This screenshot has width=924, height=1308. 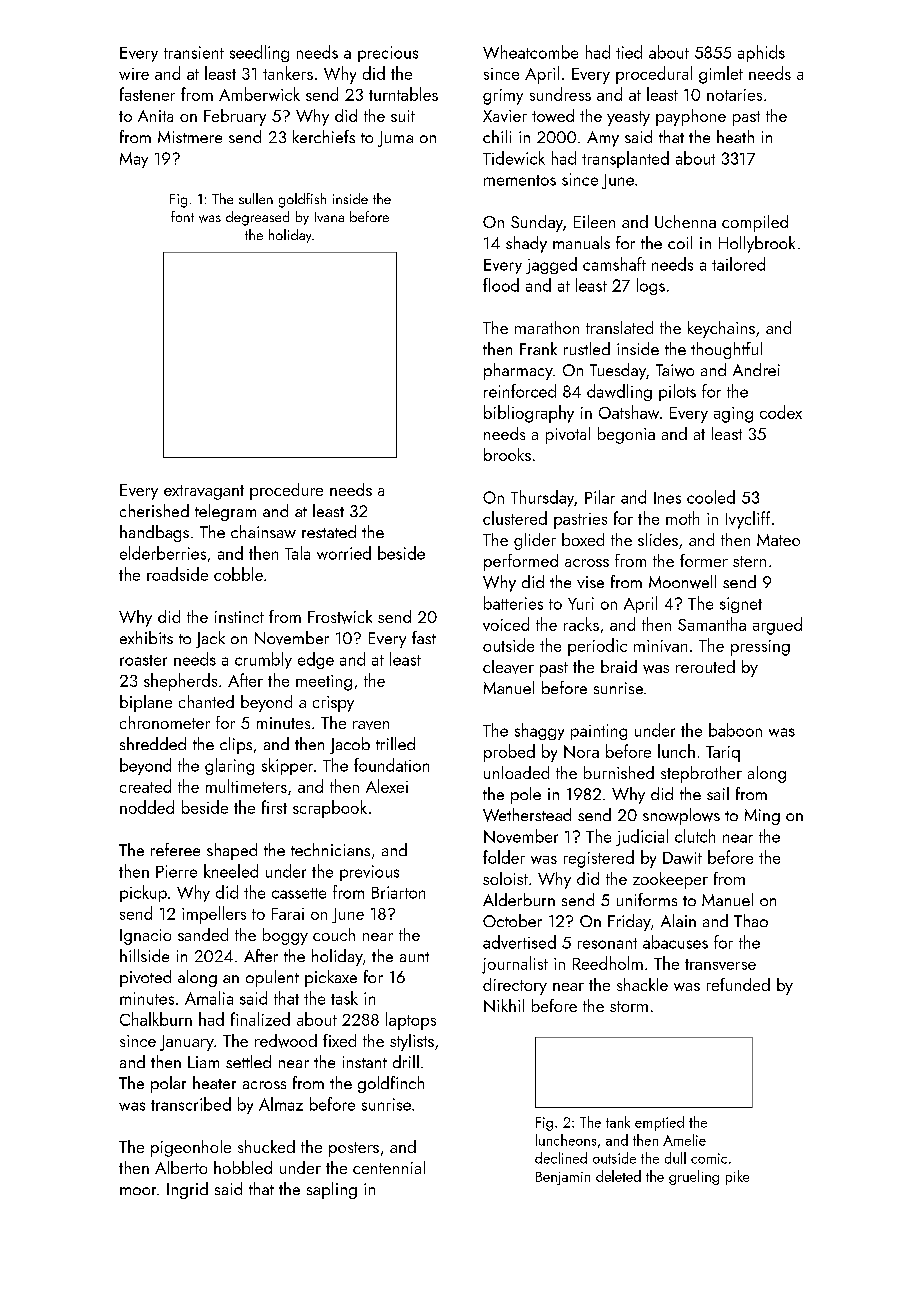 What do you see at coordinates (388, 54) in the screenshot?
I see `precious` at bounding box center [388, 54].
